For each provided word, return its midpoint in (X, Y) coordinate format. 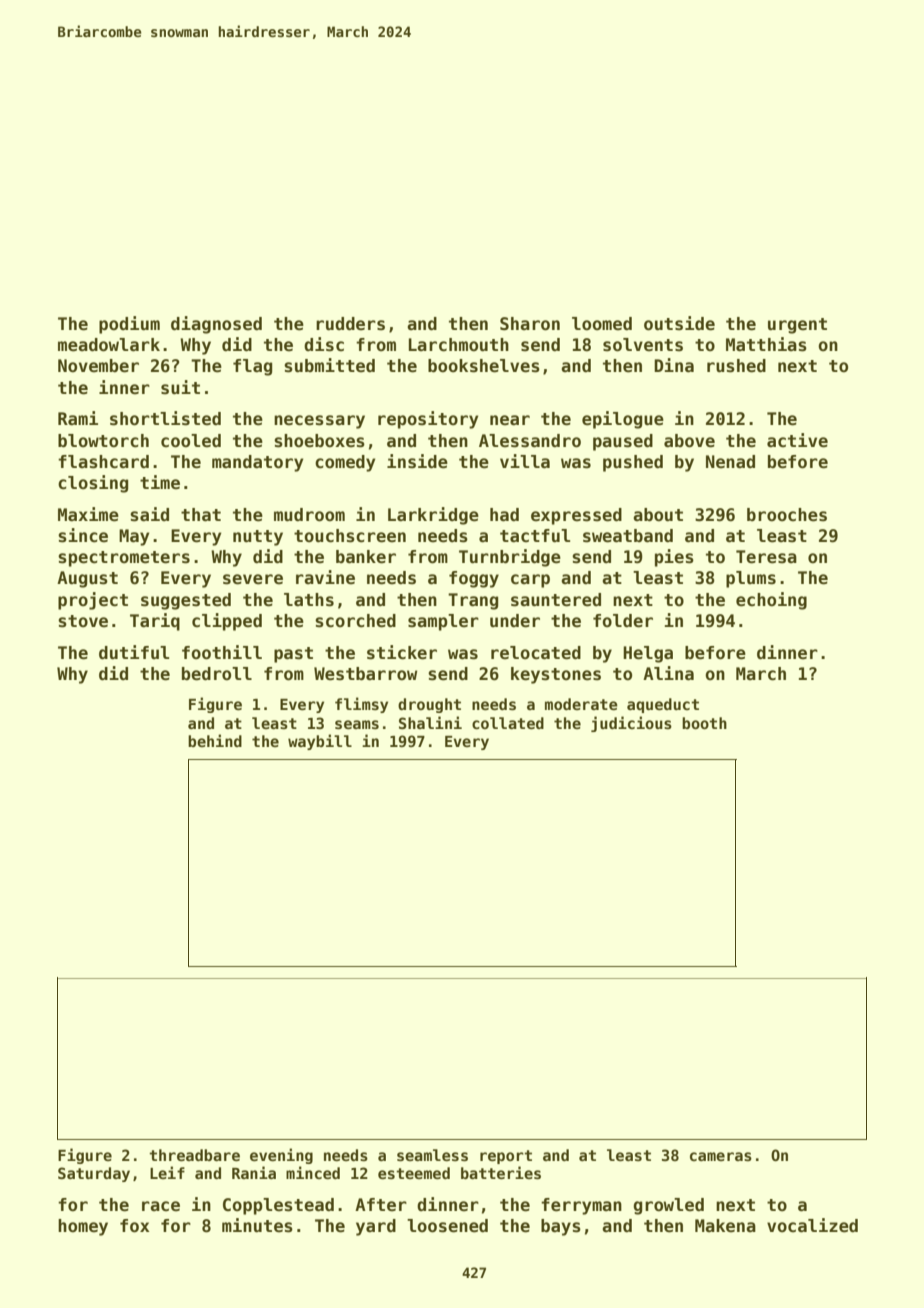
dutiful (134, 652)
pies (674, 558)
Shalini (430, 722)
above (689, 441)
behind (215, 740)
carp (530, 581)
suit (180, 387)
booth (704, 723)
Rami (78, 418)
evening (281, 1156)
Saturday (94, 1174)
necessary (319, 422)
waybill (320, 742)
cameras (721, 1156)
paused (623, 442)
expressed (576, 516)
